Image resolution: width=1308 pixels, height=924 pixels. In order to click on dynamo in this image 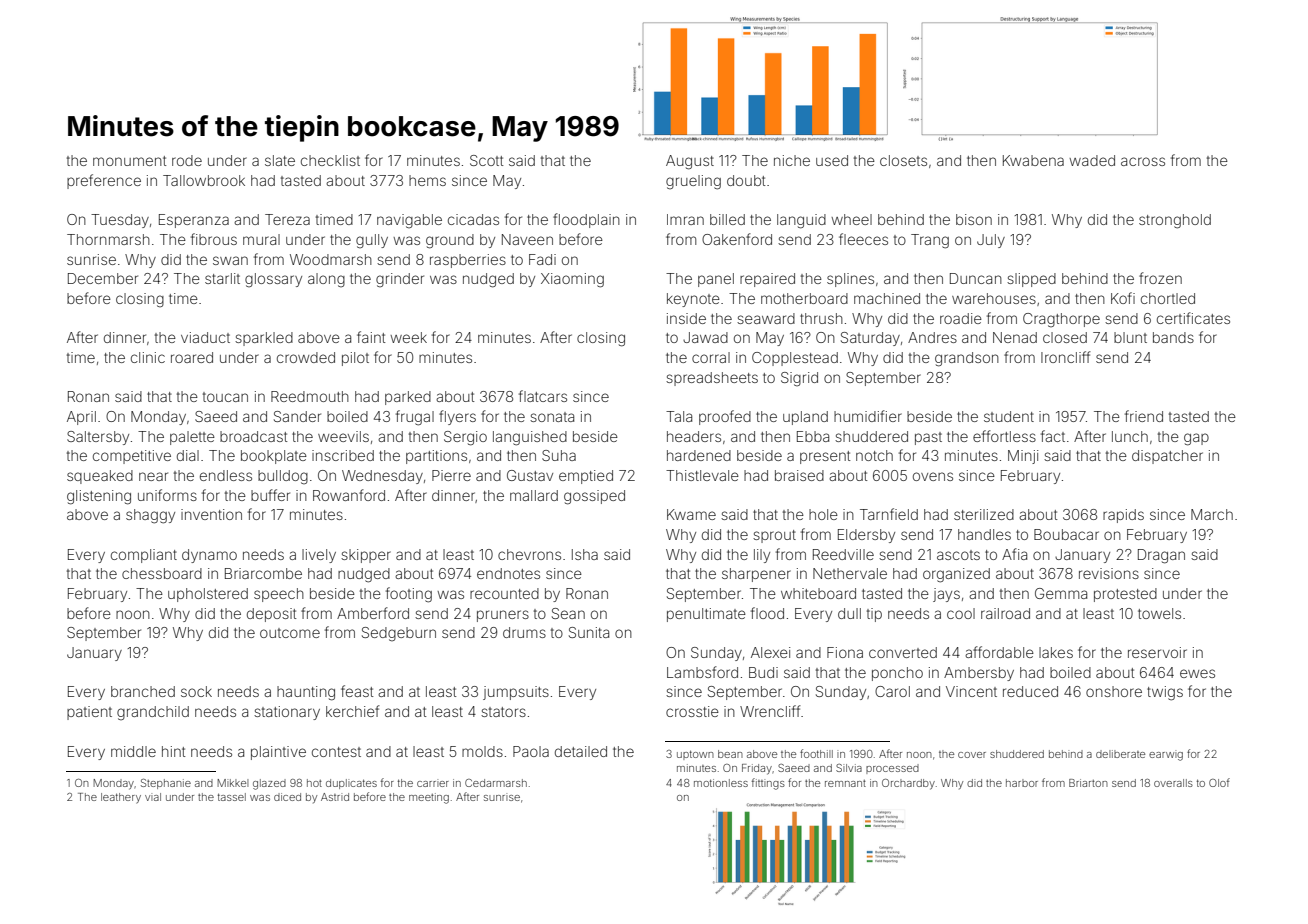, I will do `click(209, 556)`.
